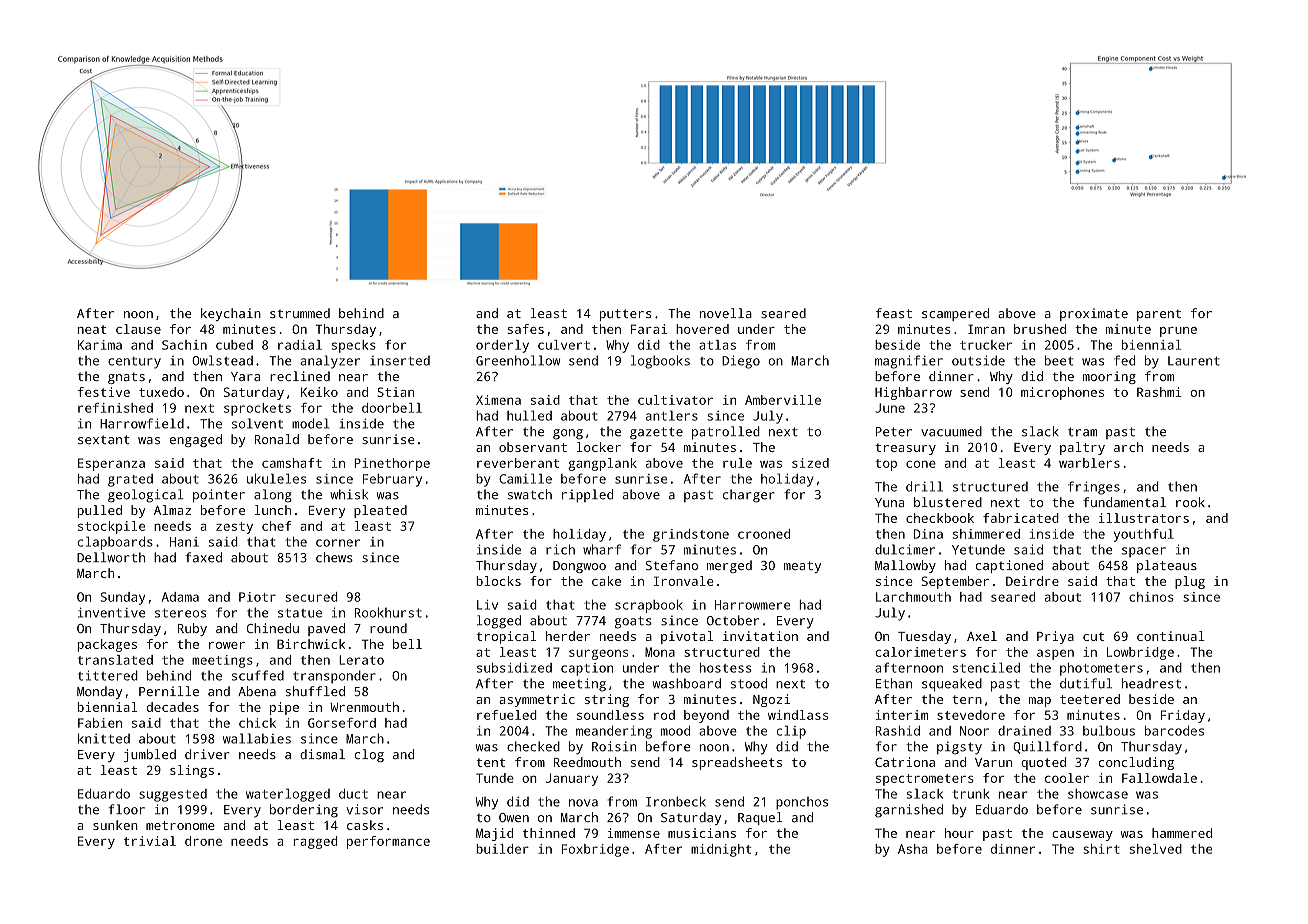 The height and width of the page is (924, 1308). Describe the element at coordinates (760, 636) in the page. I see `invitation` at that location.
